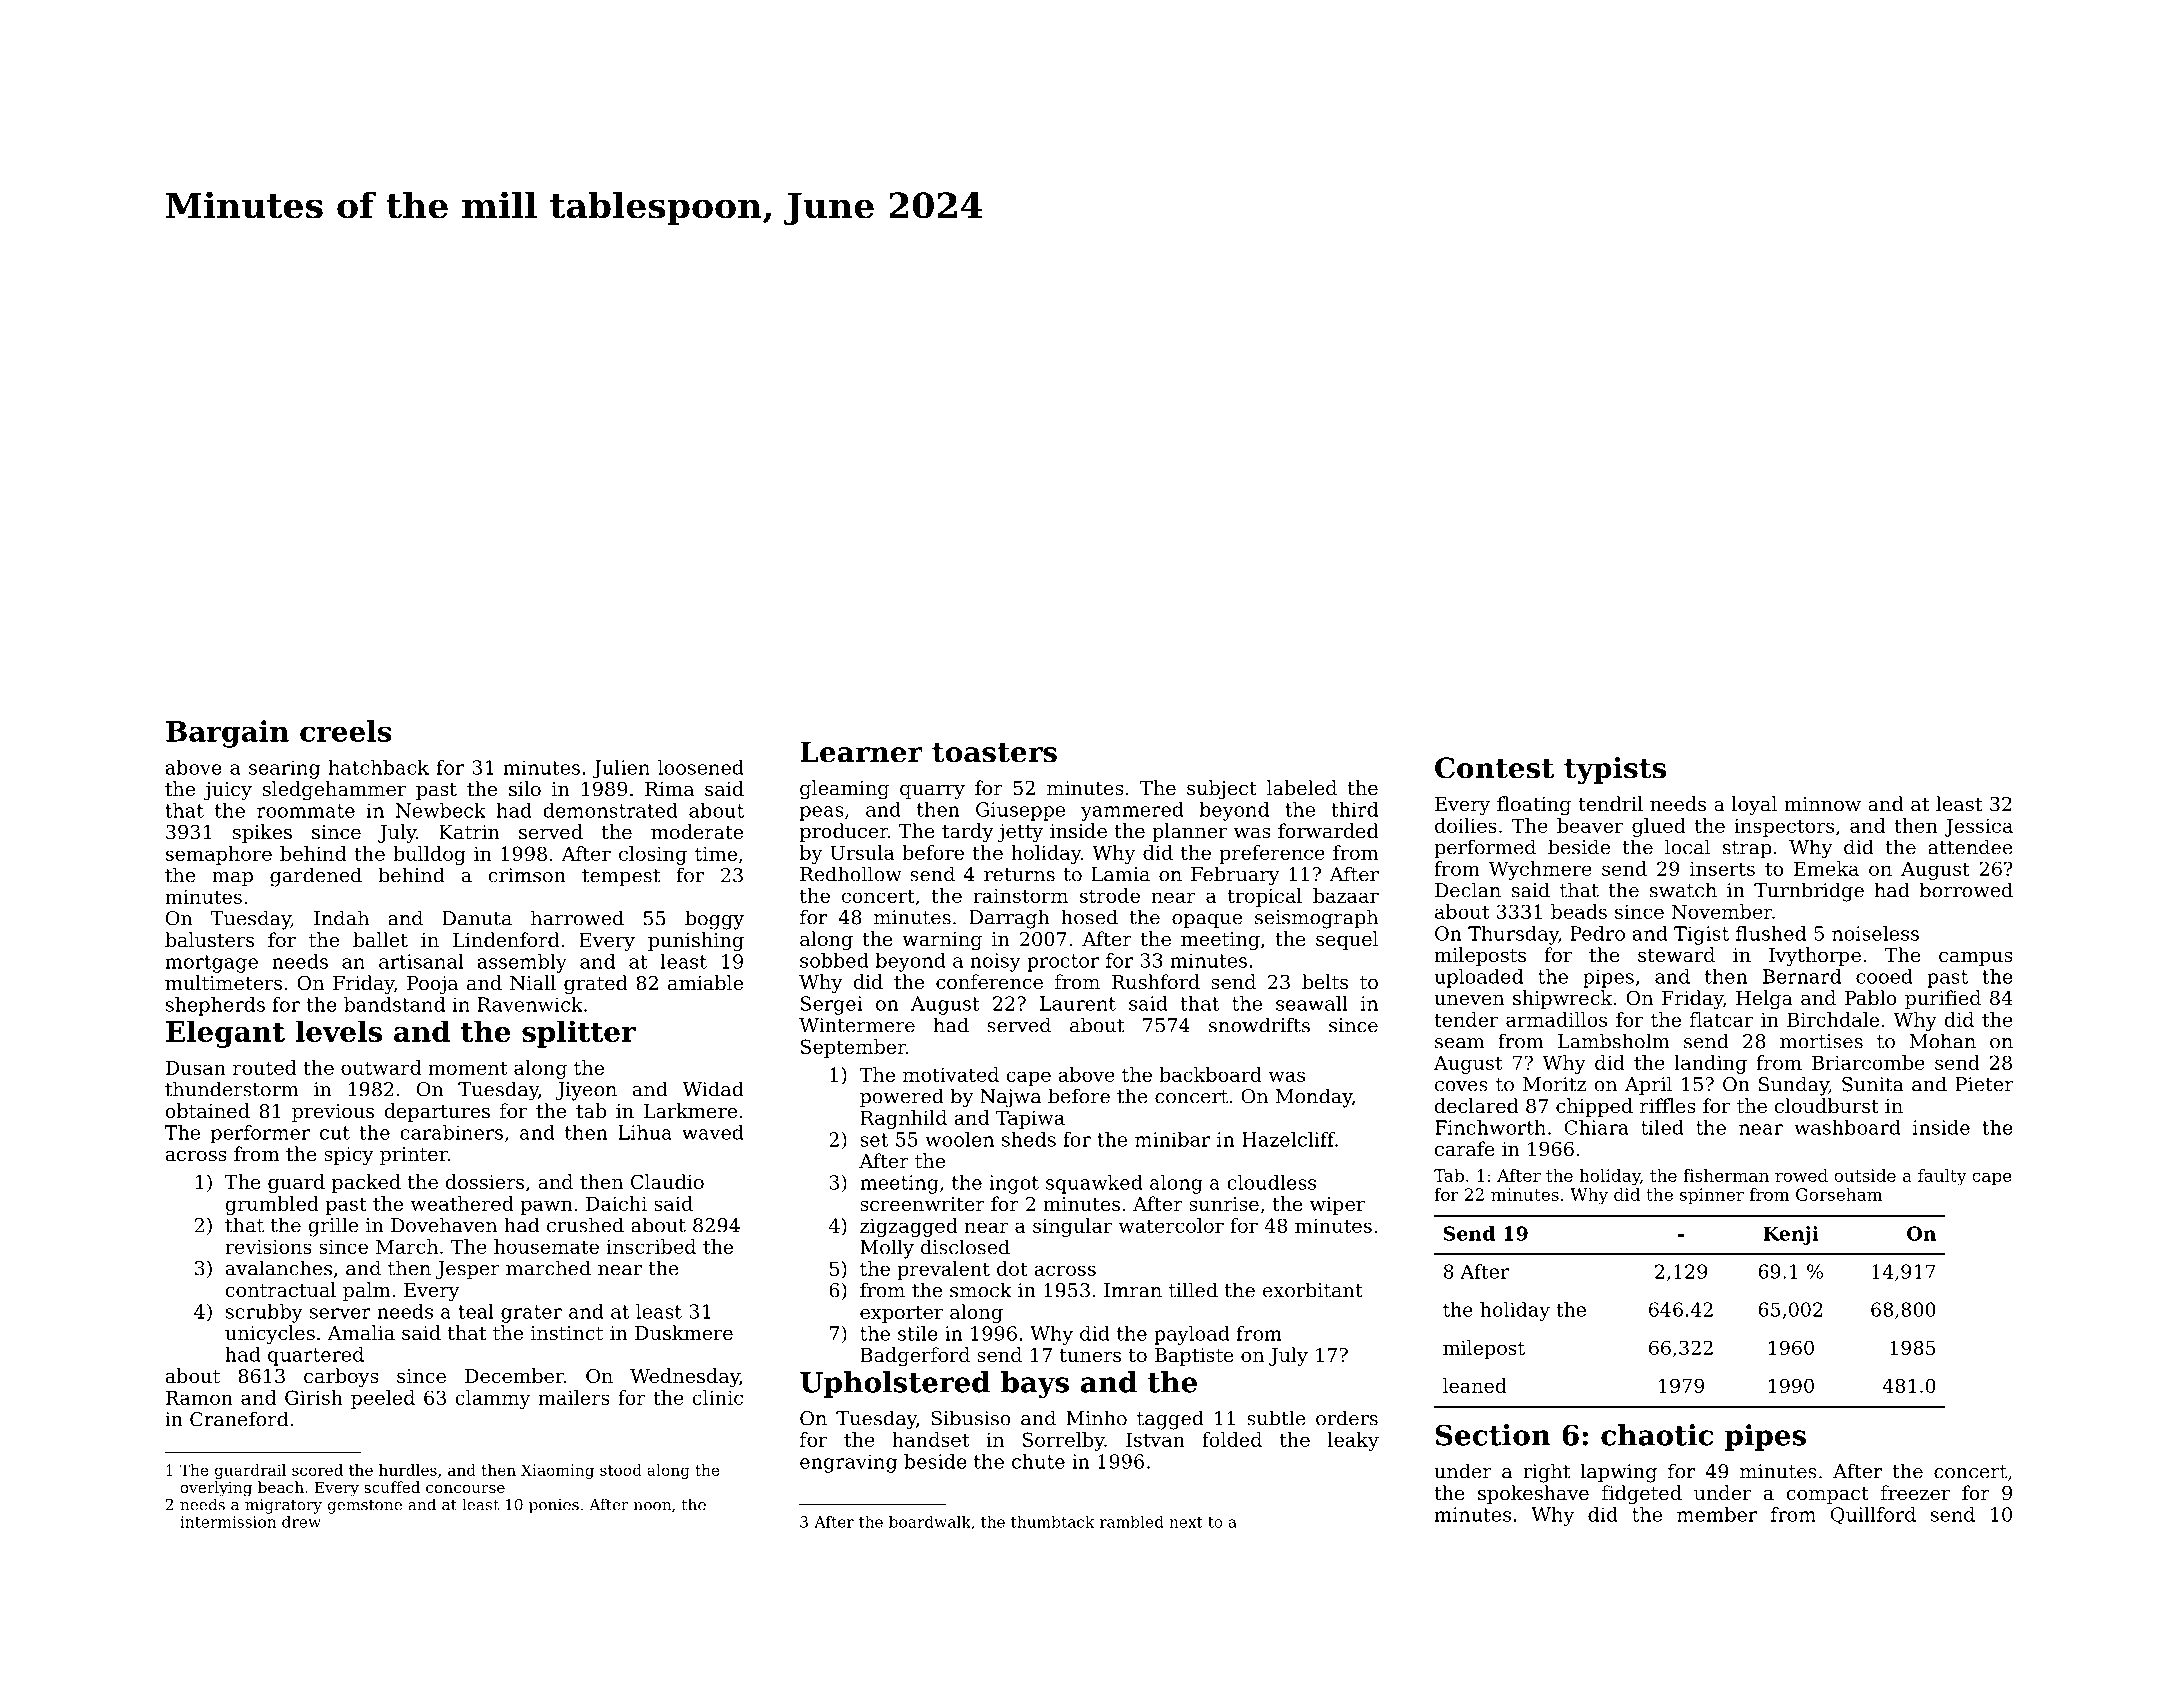  I want to click on boardwalk, so click(930, 1522).
